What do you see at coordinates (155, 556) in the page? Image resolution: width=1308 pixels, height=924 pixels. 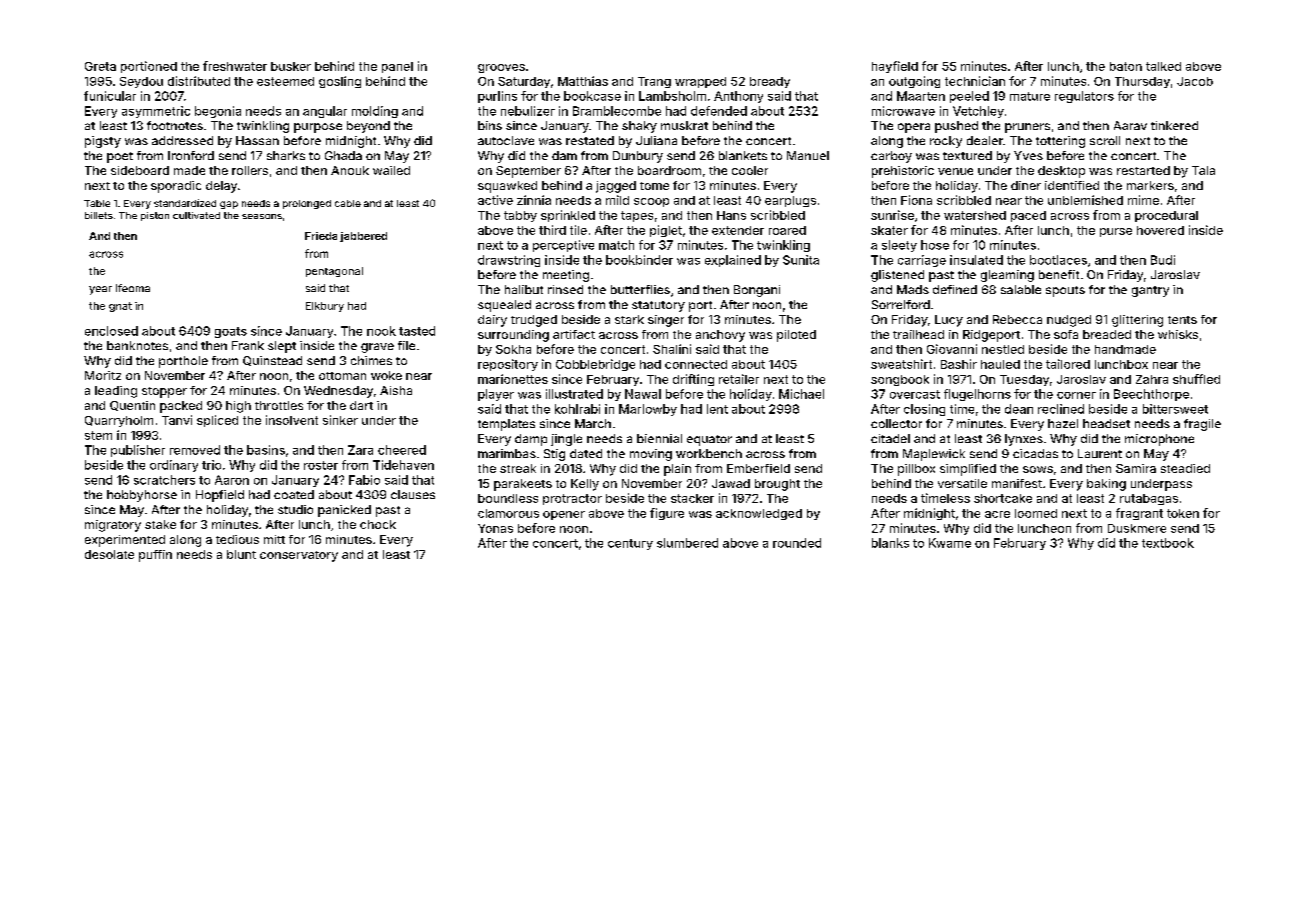 I see `puffin` at bounding box center [155, 556].
